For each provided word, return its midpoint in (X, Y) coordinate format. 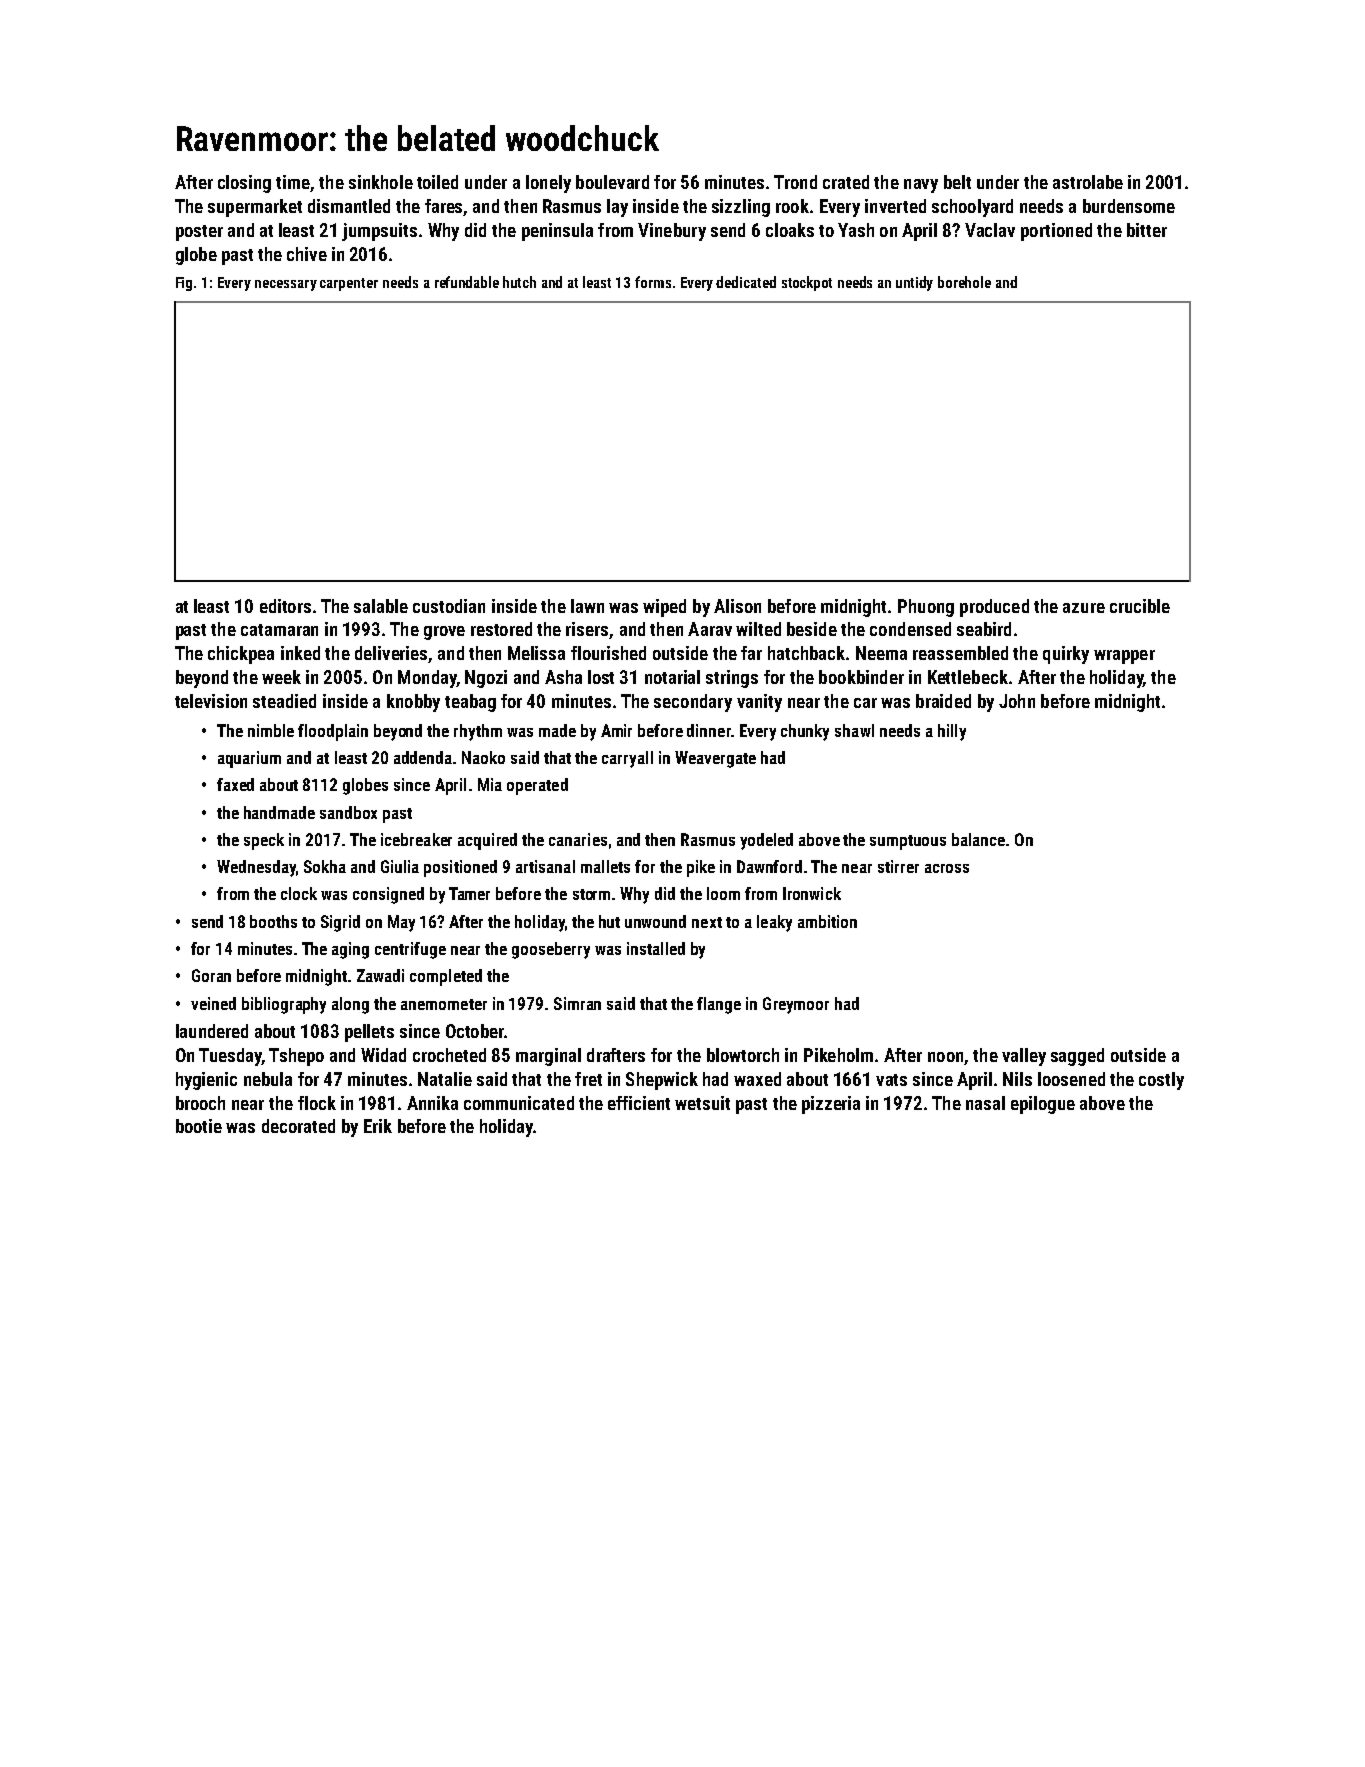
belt (957, 182)
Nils (1017, 1079)
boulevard (612, 182)
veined (213, 1003)
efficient (639, 1103)
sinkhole (381, 182)
